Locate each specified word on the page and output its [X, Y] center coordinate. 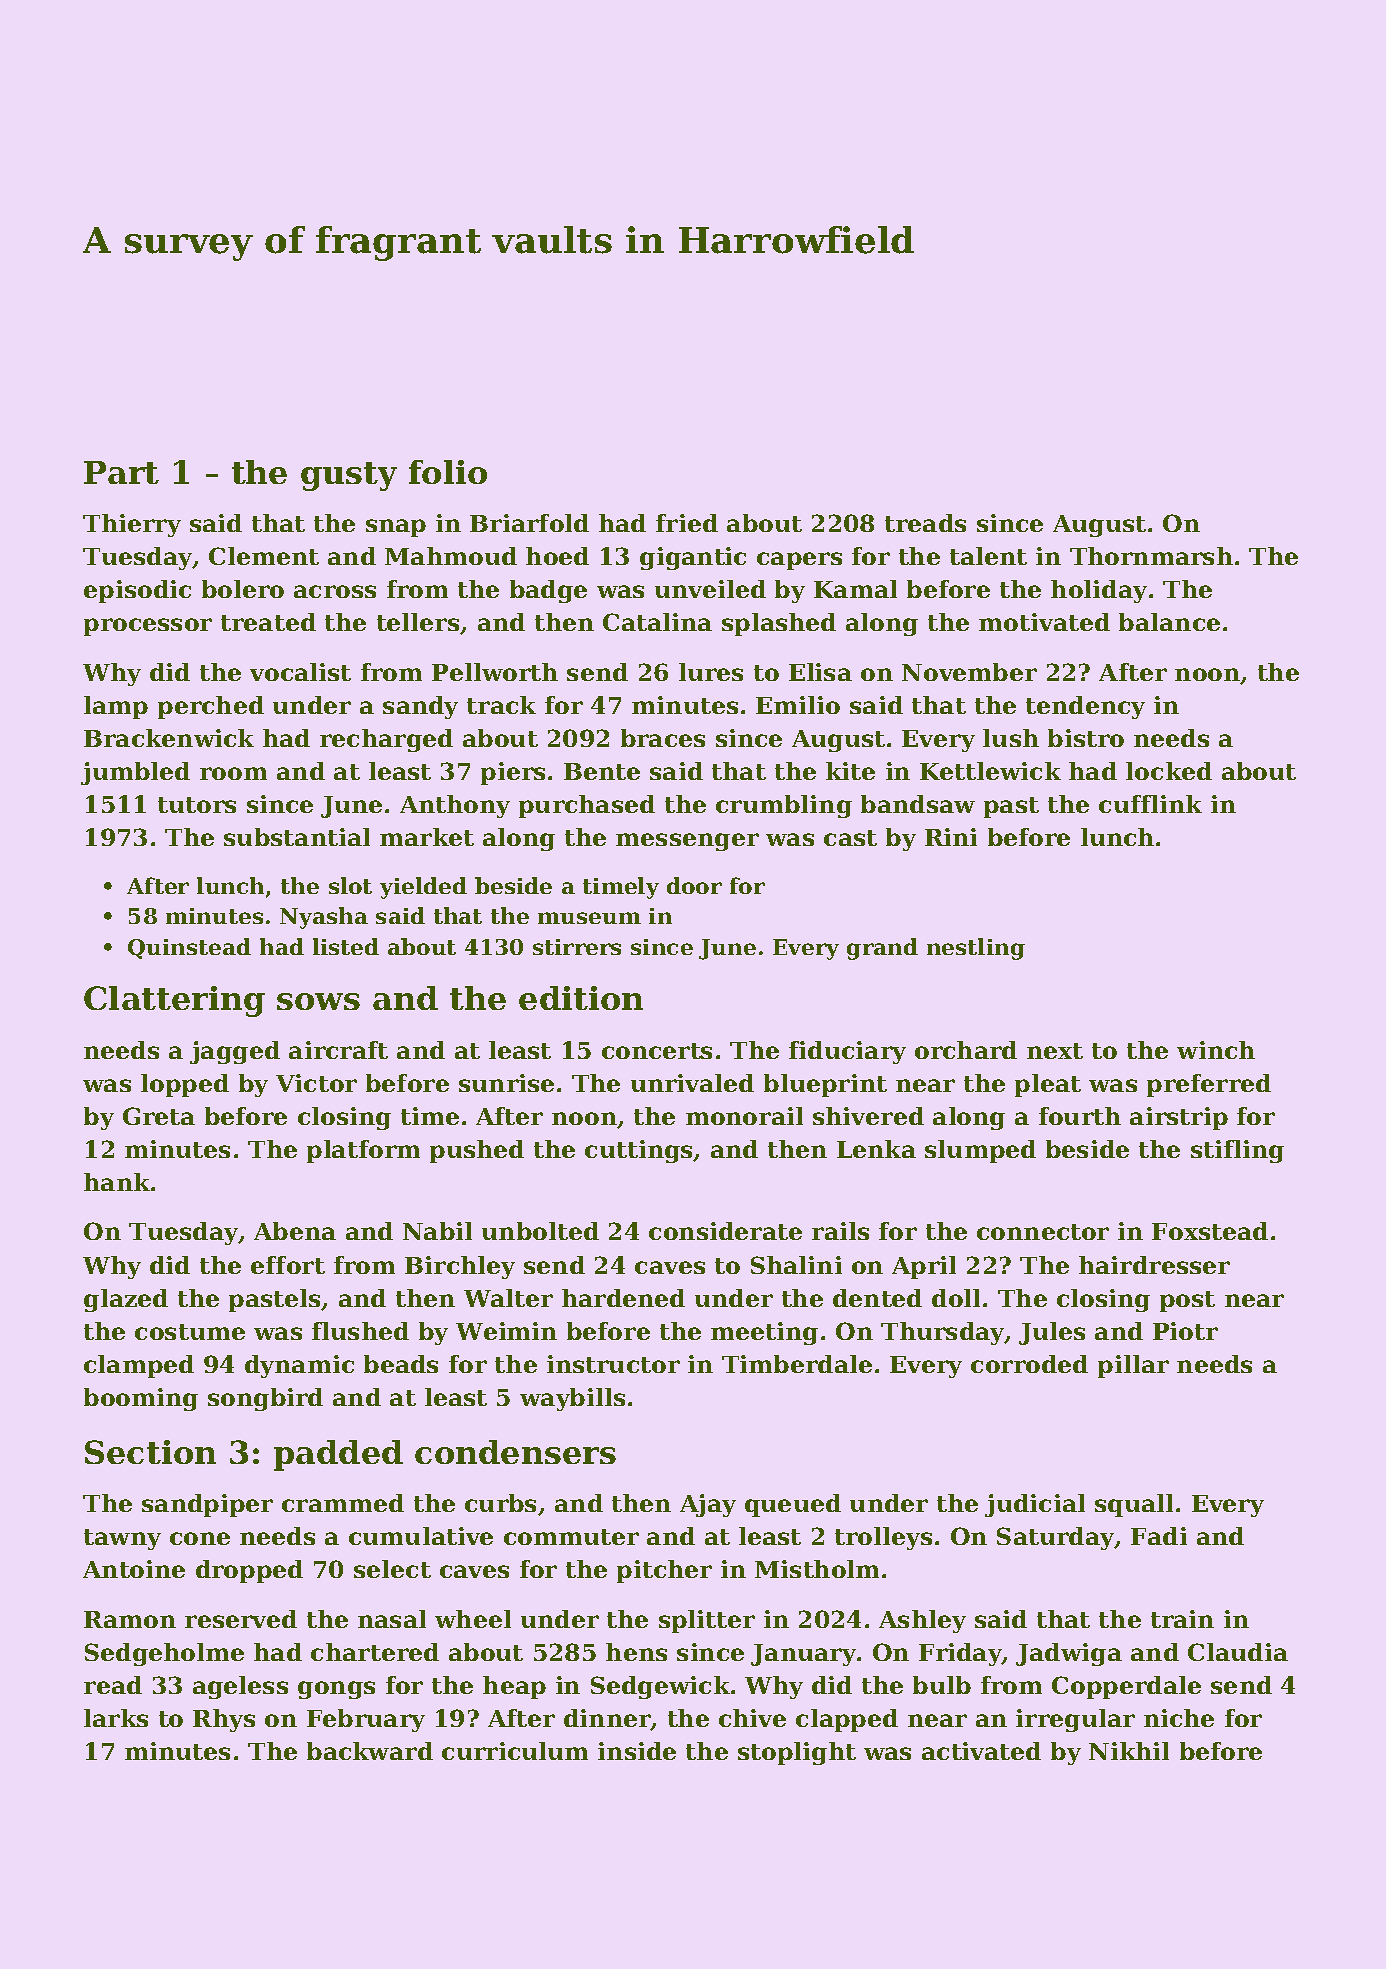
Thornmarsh [1151, 556]
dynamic [299, 1366]
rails [840, 1231]
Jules [1052, 1333]
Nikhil [1129, 1751]
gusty [349, 476]
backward [370, 1751]
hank [117, 1182]
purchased [587, 806]
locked [1169, 771]
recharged [386, 740]
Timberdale [797, 1364]
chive [752, 1718]
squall [1134, 1505]
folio [448, 472]
